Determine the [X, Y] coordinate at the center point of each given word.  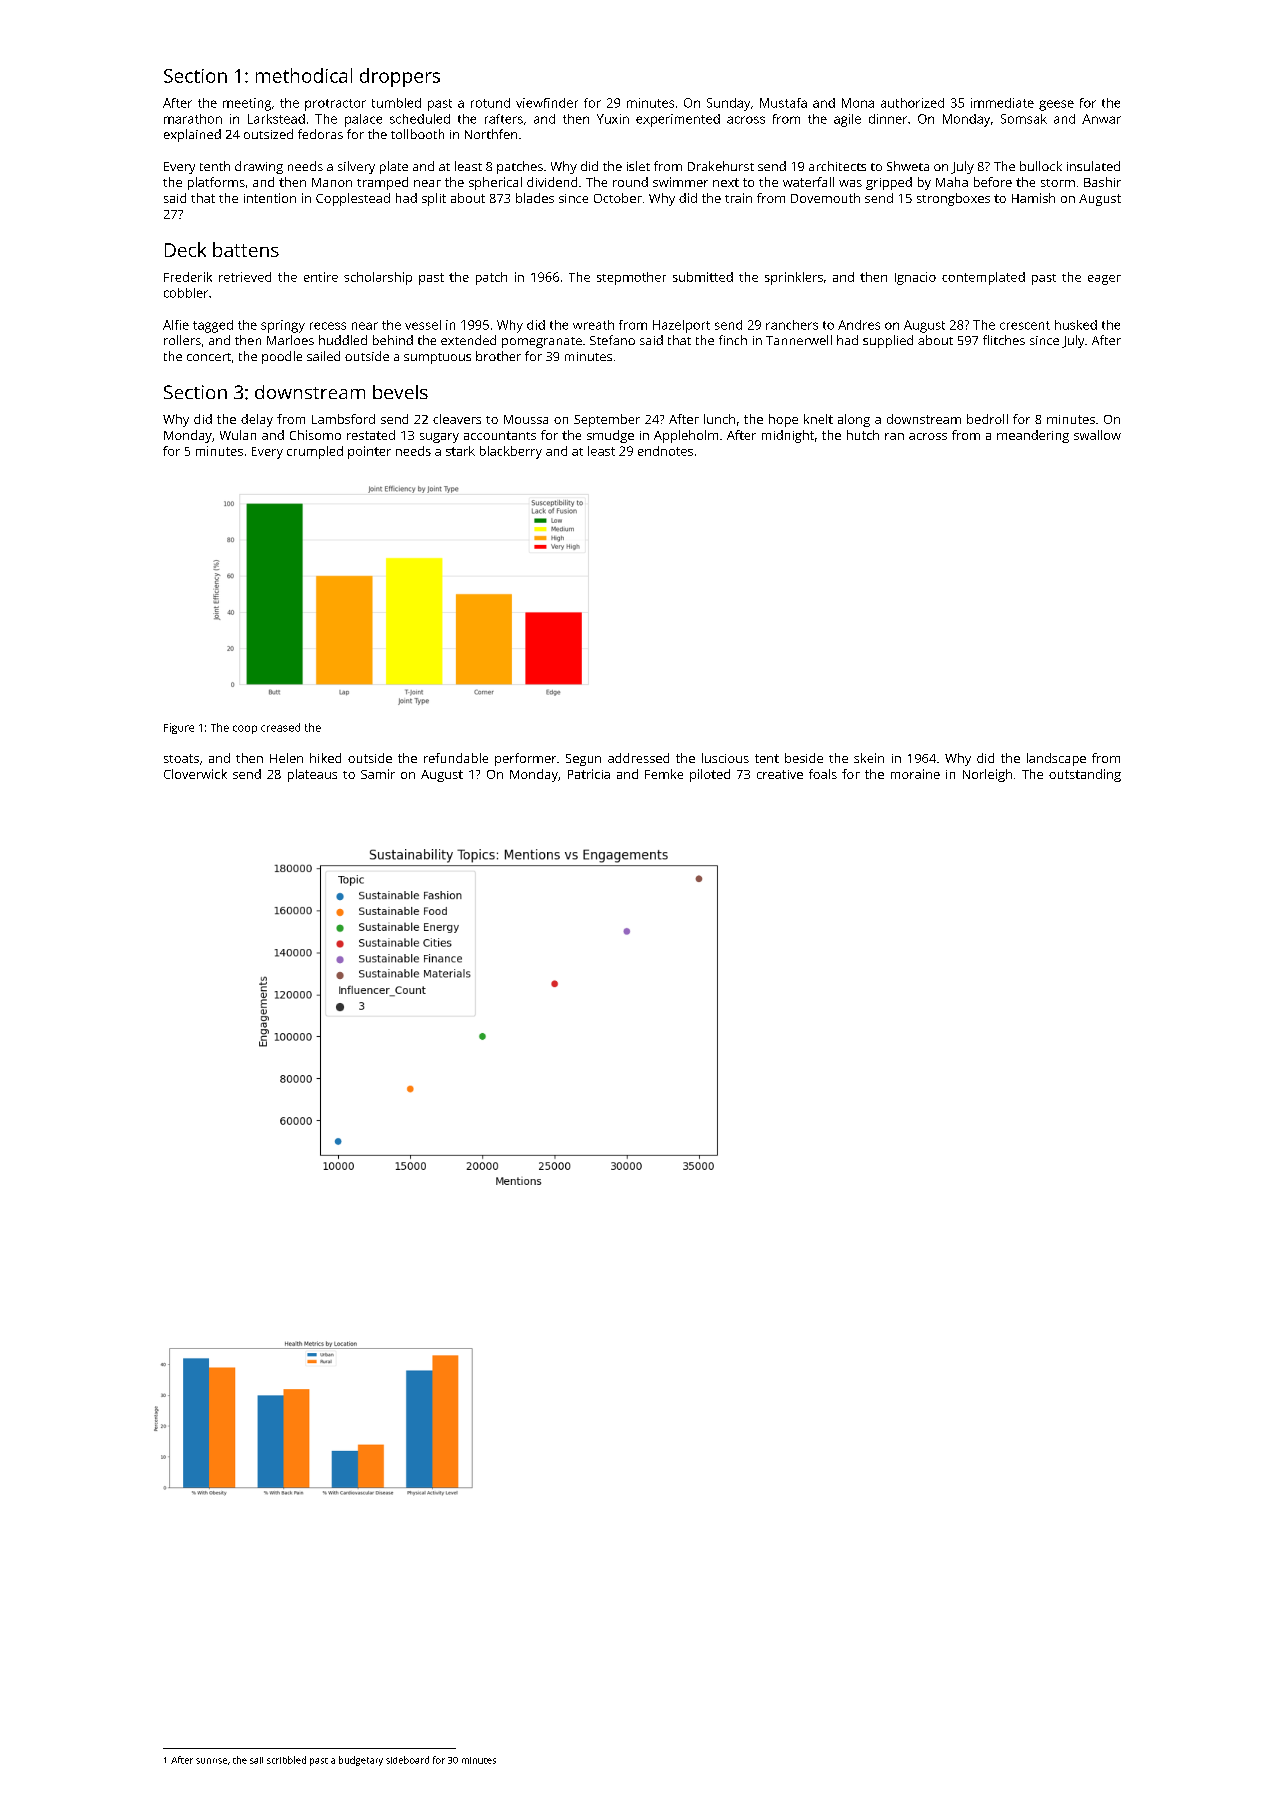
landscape [1056, 759]
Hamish [1033, 198]
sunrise [211, 1761]
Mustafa [783, 103]
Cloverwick [195, 774]
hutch [863, 435]
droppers [400, 77]
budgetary [361, 1761]
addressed [638, 758]
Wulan [238, 435]
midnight [788, 436]
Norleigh [987, 775]
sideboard [407, 1760]
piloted [710, 775]
